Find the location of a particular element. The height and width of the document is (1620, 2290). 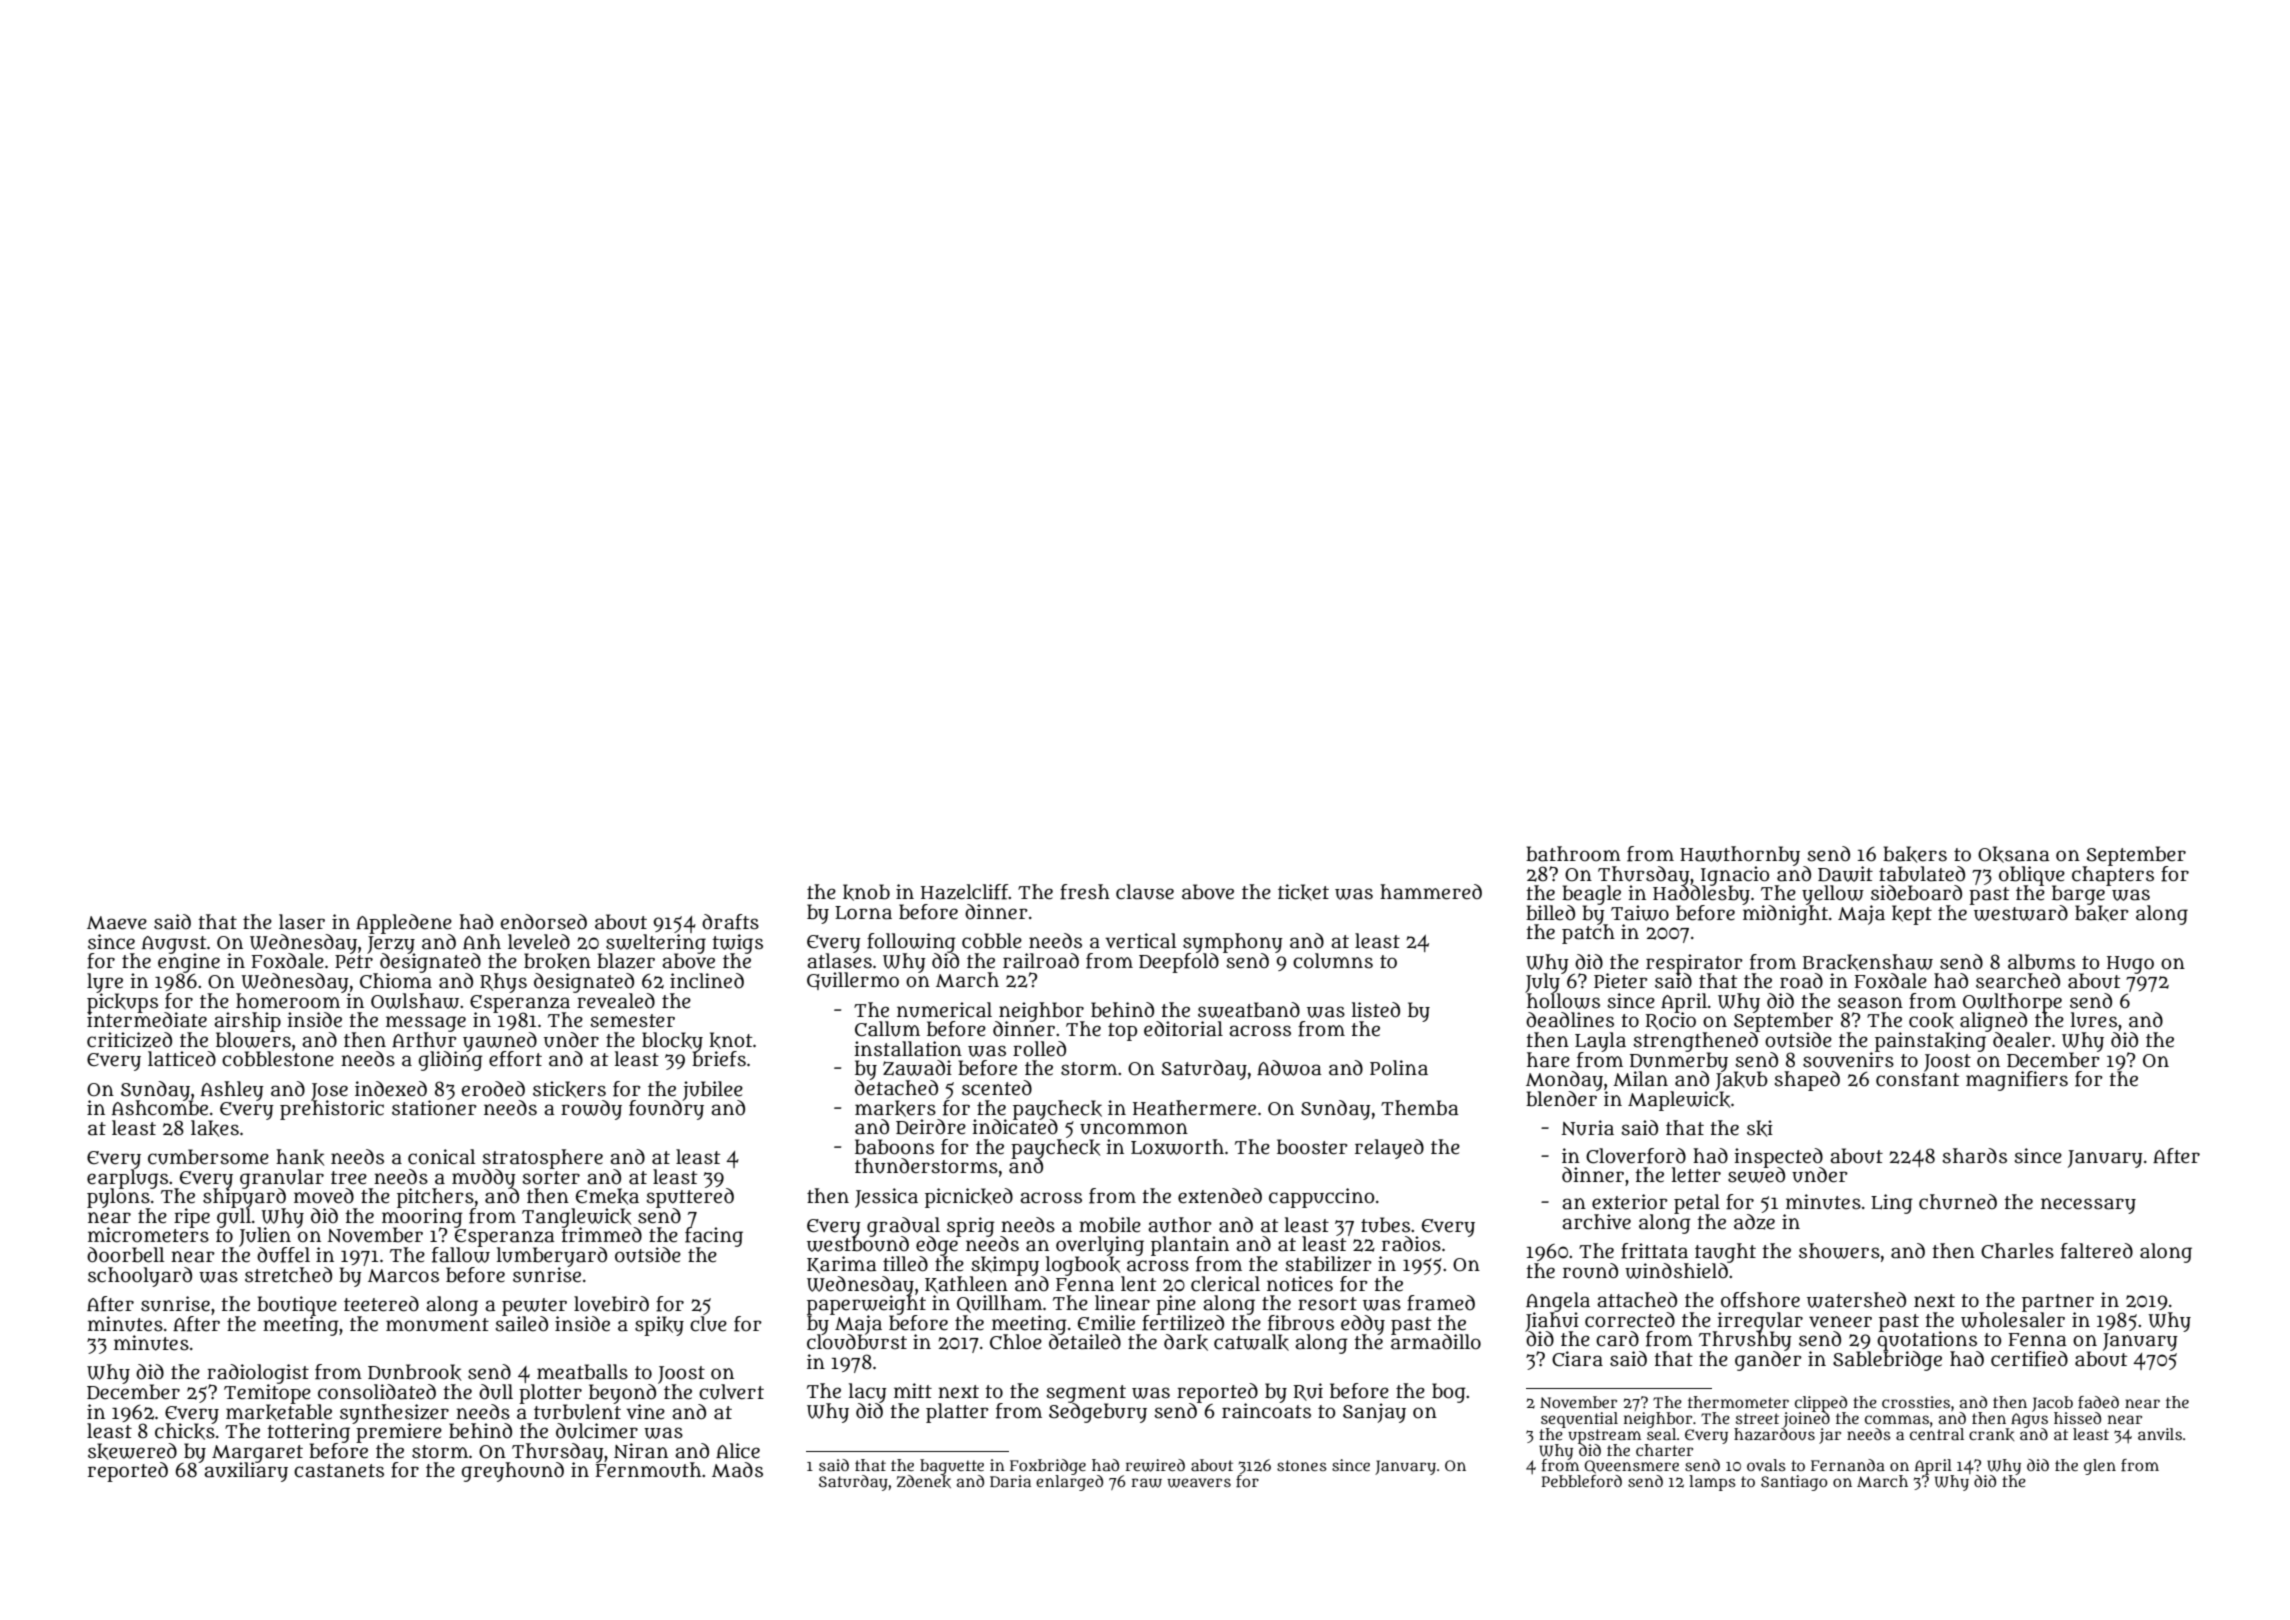

faltered is located at coordinates (2097, 1251).
